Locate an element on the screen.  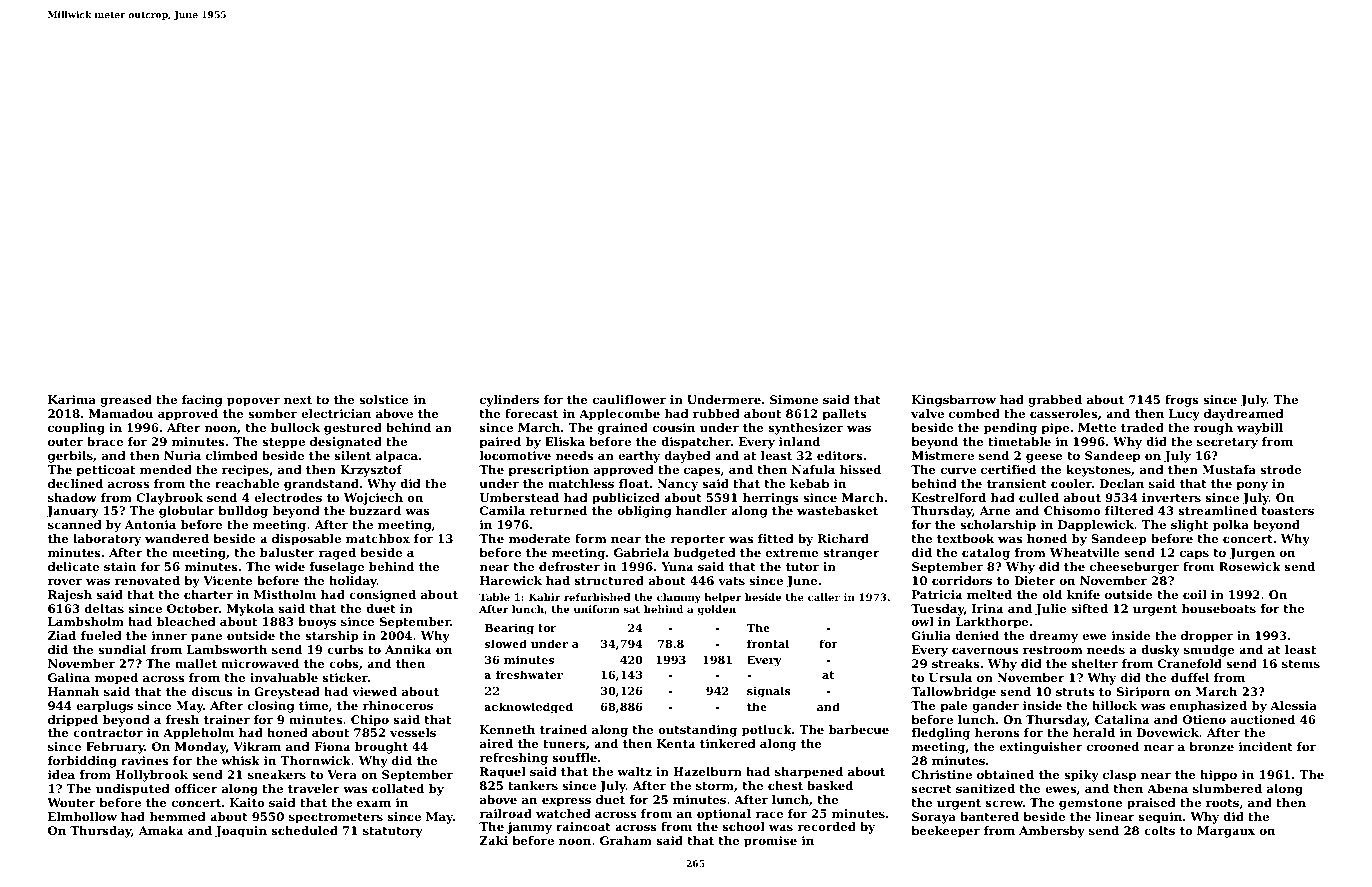
beekeeper is located at coordinates (945, 832).
